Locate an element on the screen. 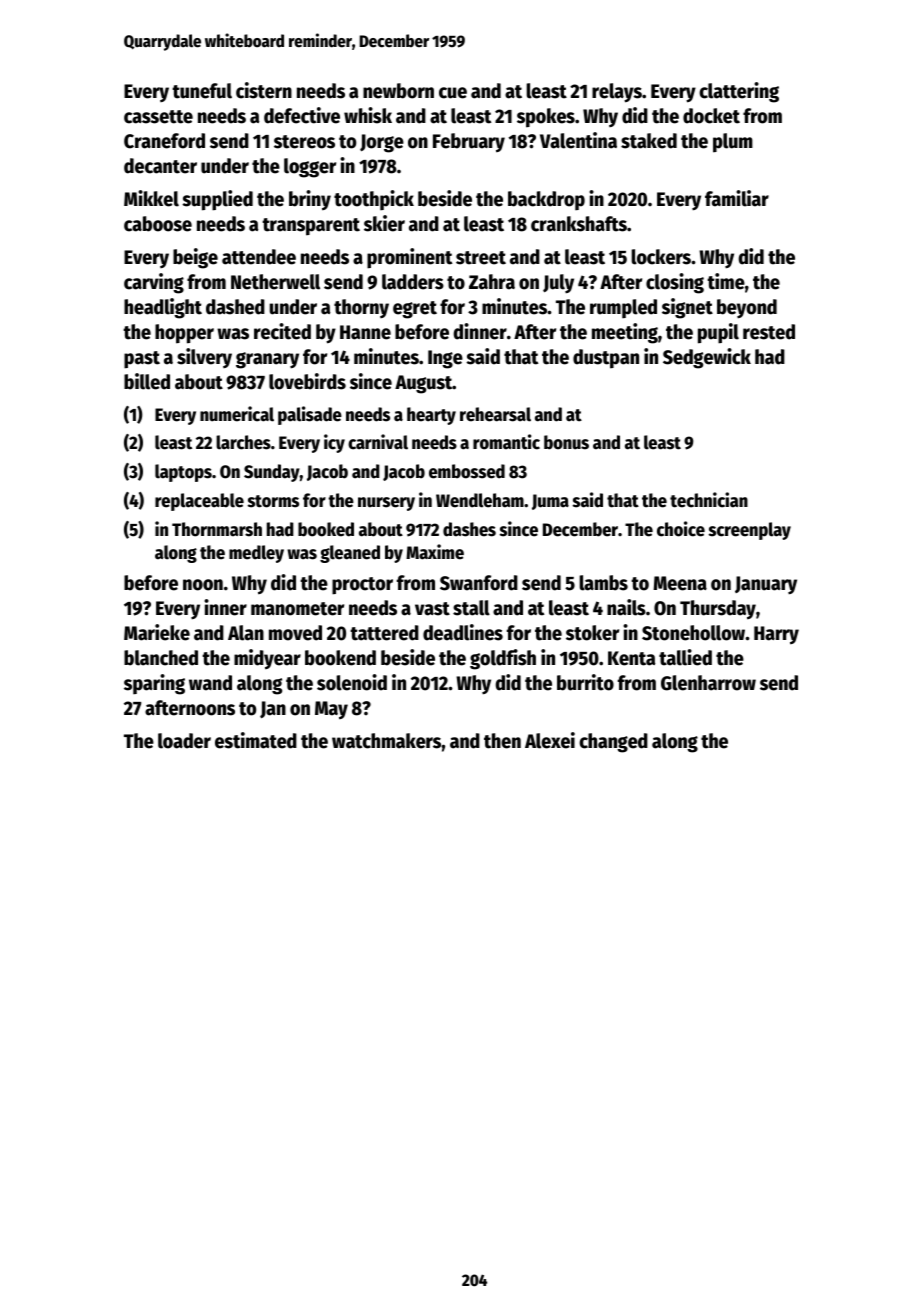 This screenshot has width=924, height=1314. familiar is located at coordinates (737, 198).
